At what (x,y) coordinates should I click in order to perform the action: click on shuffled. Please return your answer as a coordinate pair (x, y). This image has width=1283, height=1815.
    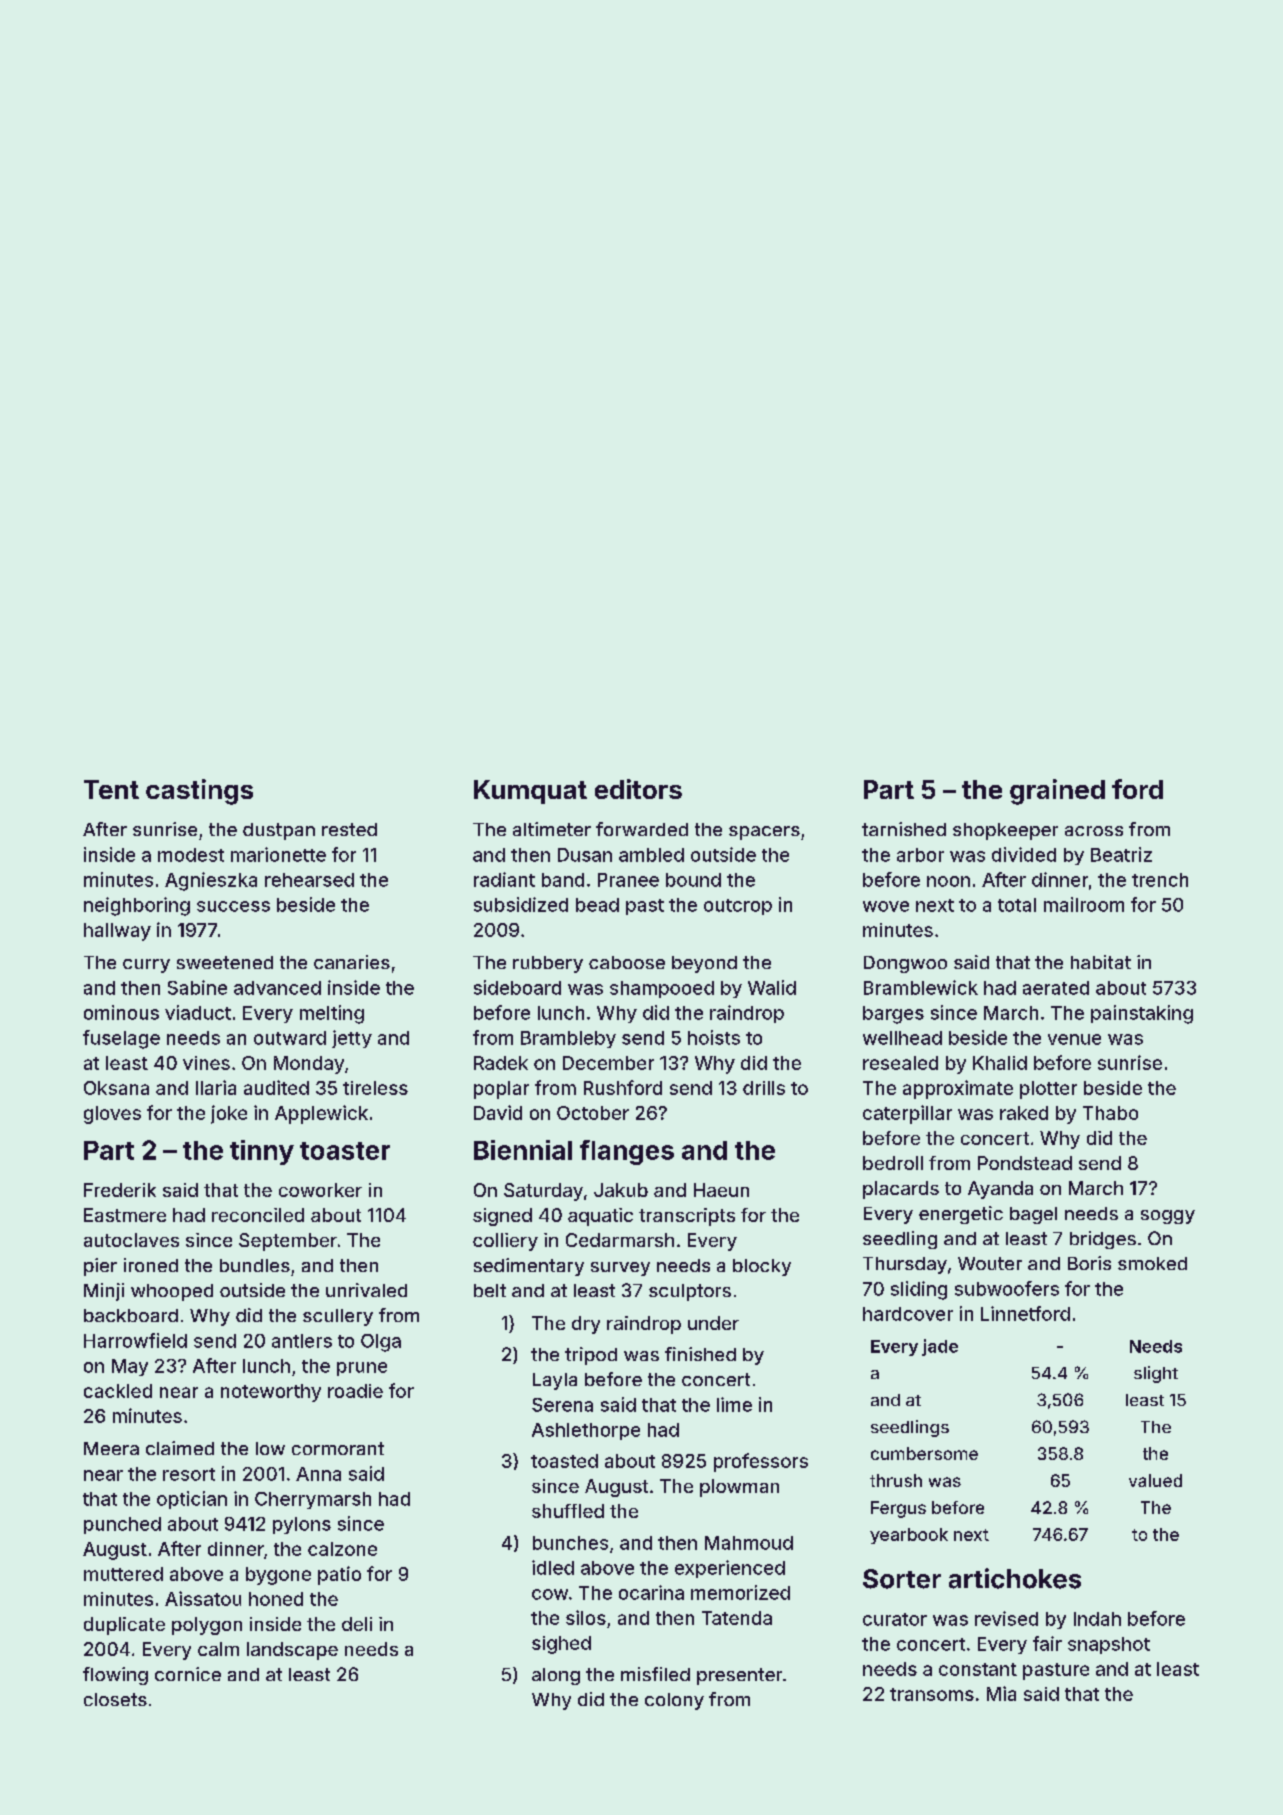
    Looking at the image, I should click on (568, 1511).
